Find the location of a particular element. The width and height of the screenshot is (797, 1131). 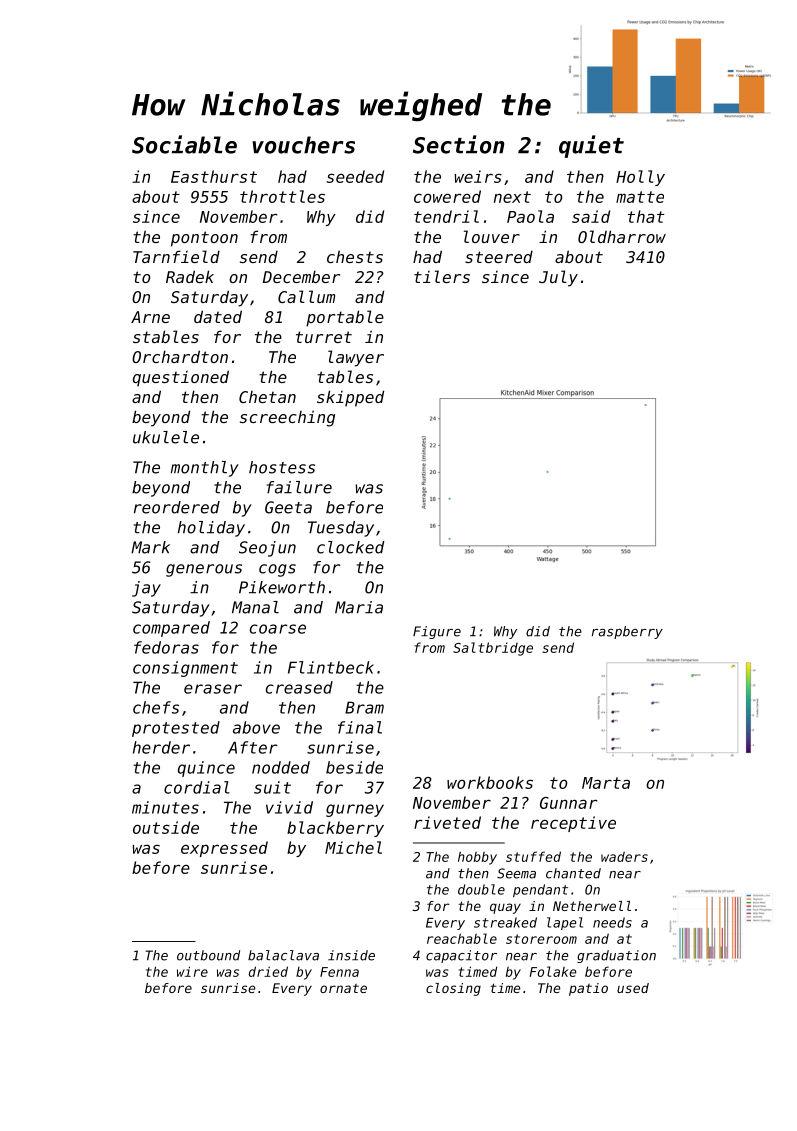

compared is located at coordinates (171, 629).
